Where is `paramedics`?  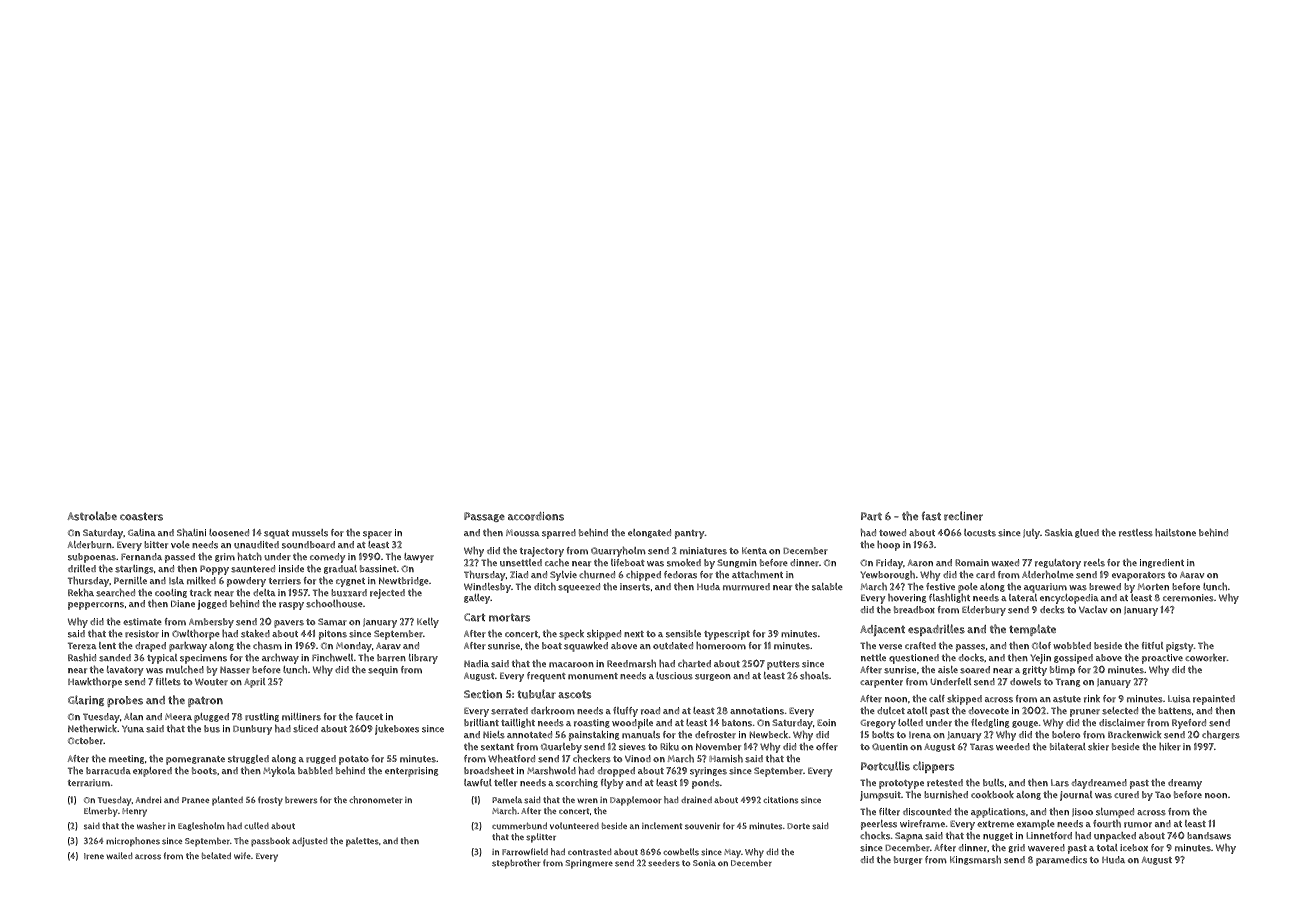
paramedics is located at coordinates (1061, 861).
